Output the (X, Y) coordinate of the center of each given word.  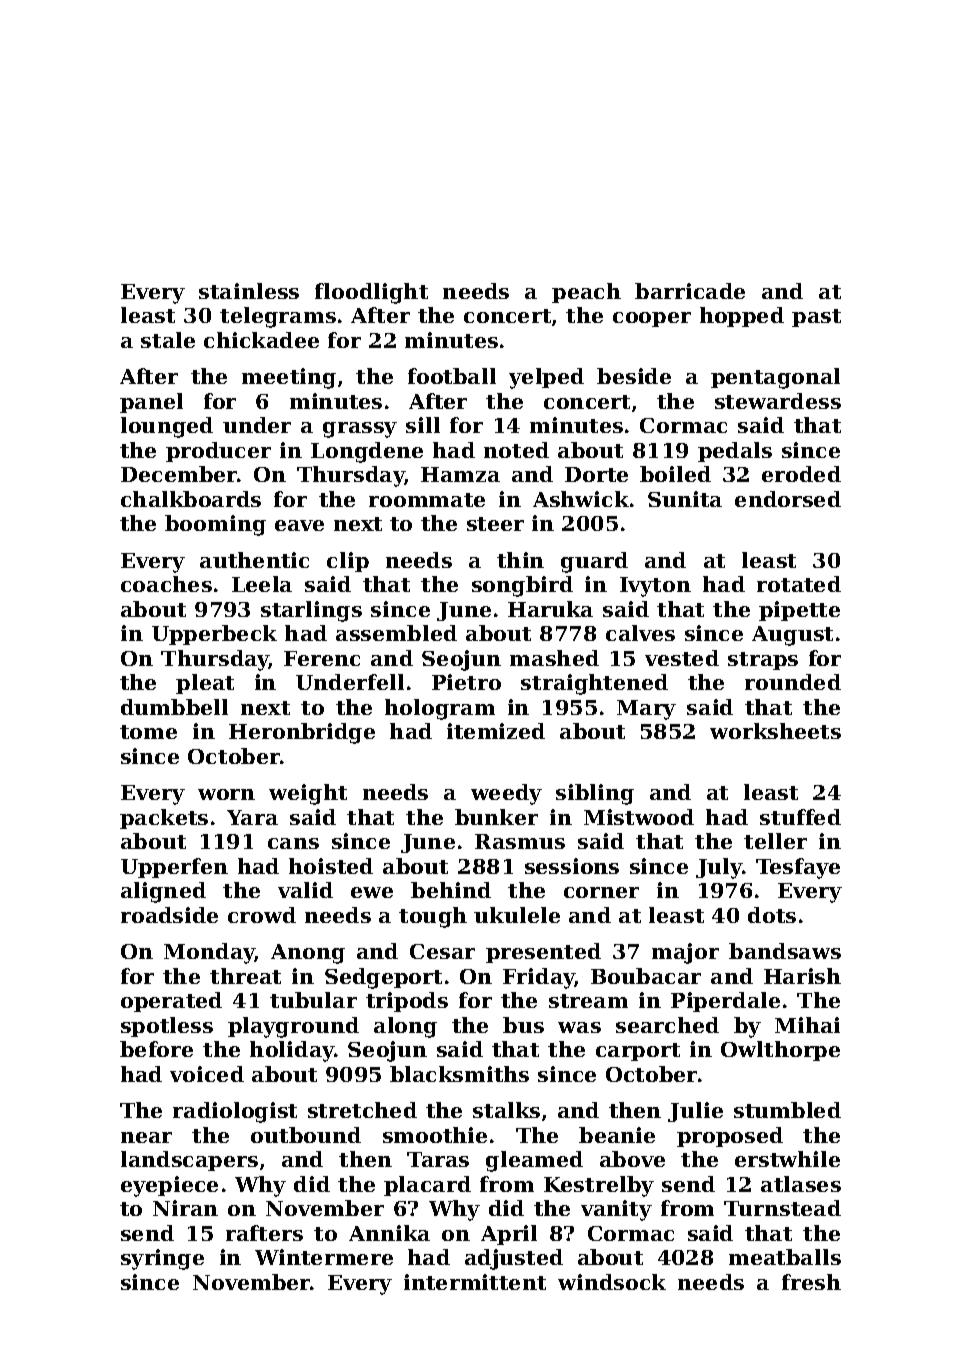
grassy (360, 430)
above (632, 1159)
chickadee (261, 340)
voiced (207, 1074)
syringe (162, 1259)
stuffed (800, 817)
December (179, 474)
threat (245, 976)
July (719, 868)
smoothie (435, 1135)
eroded (801, 474)
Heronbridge (302, 733)
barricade (690, 291)
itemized (496, 731)
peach (586, 293)
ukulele (517, 915)
